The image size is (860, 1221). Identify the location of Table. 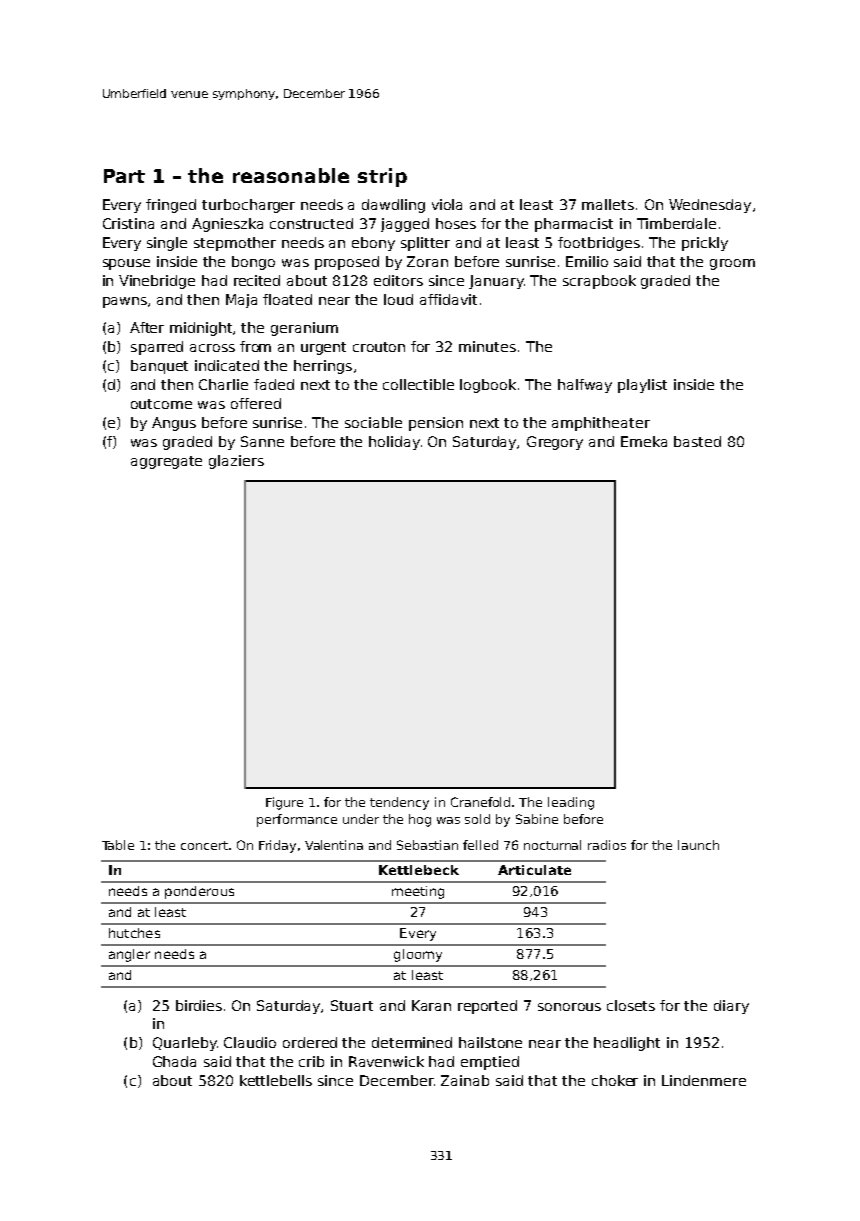
(118, 845).
